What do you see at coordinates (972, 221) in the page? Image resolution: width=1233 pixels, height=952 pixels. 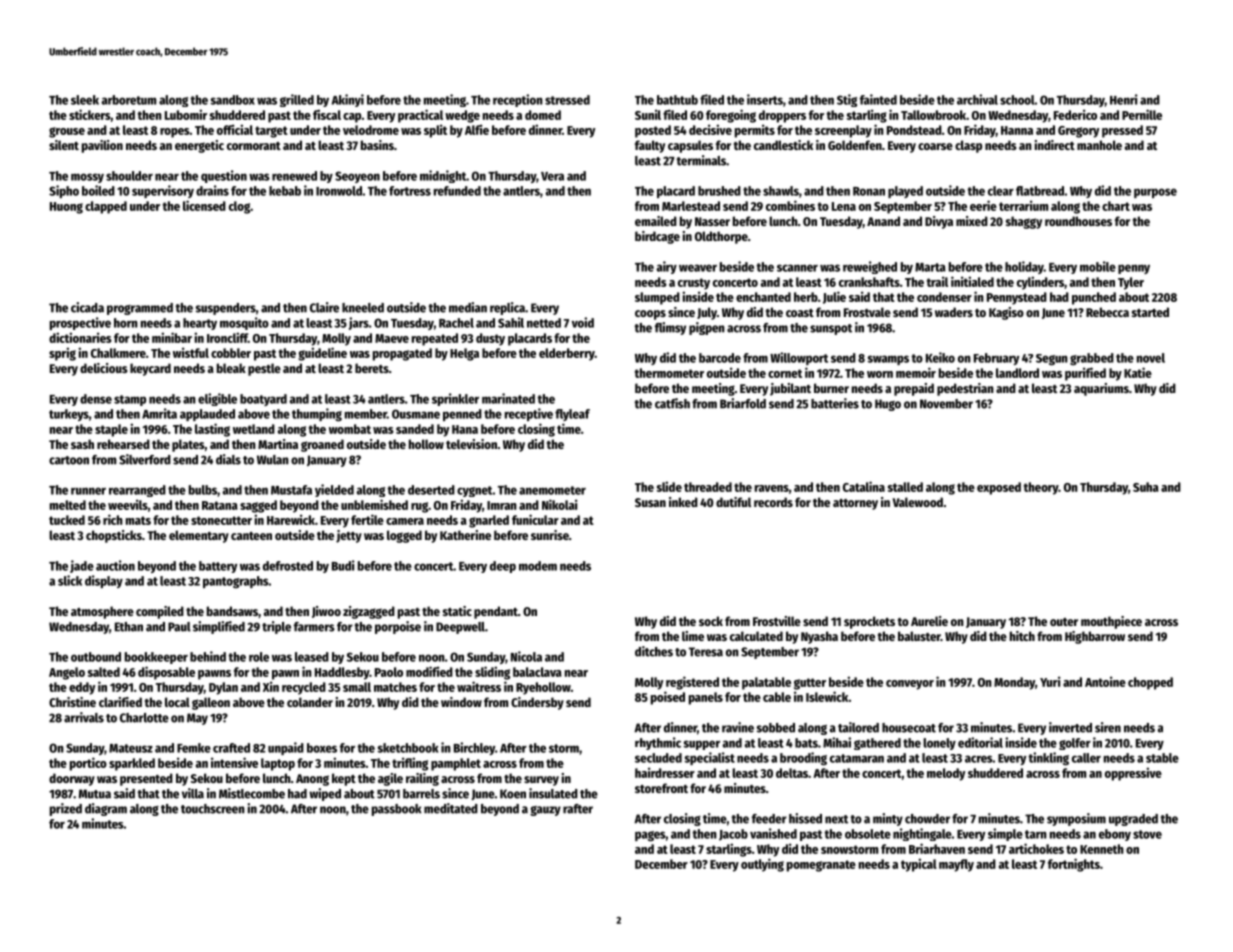 I see `mixed` at bounding box center [972, 221].
